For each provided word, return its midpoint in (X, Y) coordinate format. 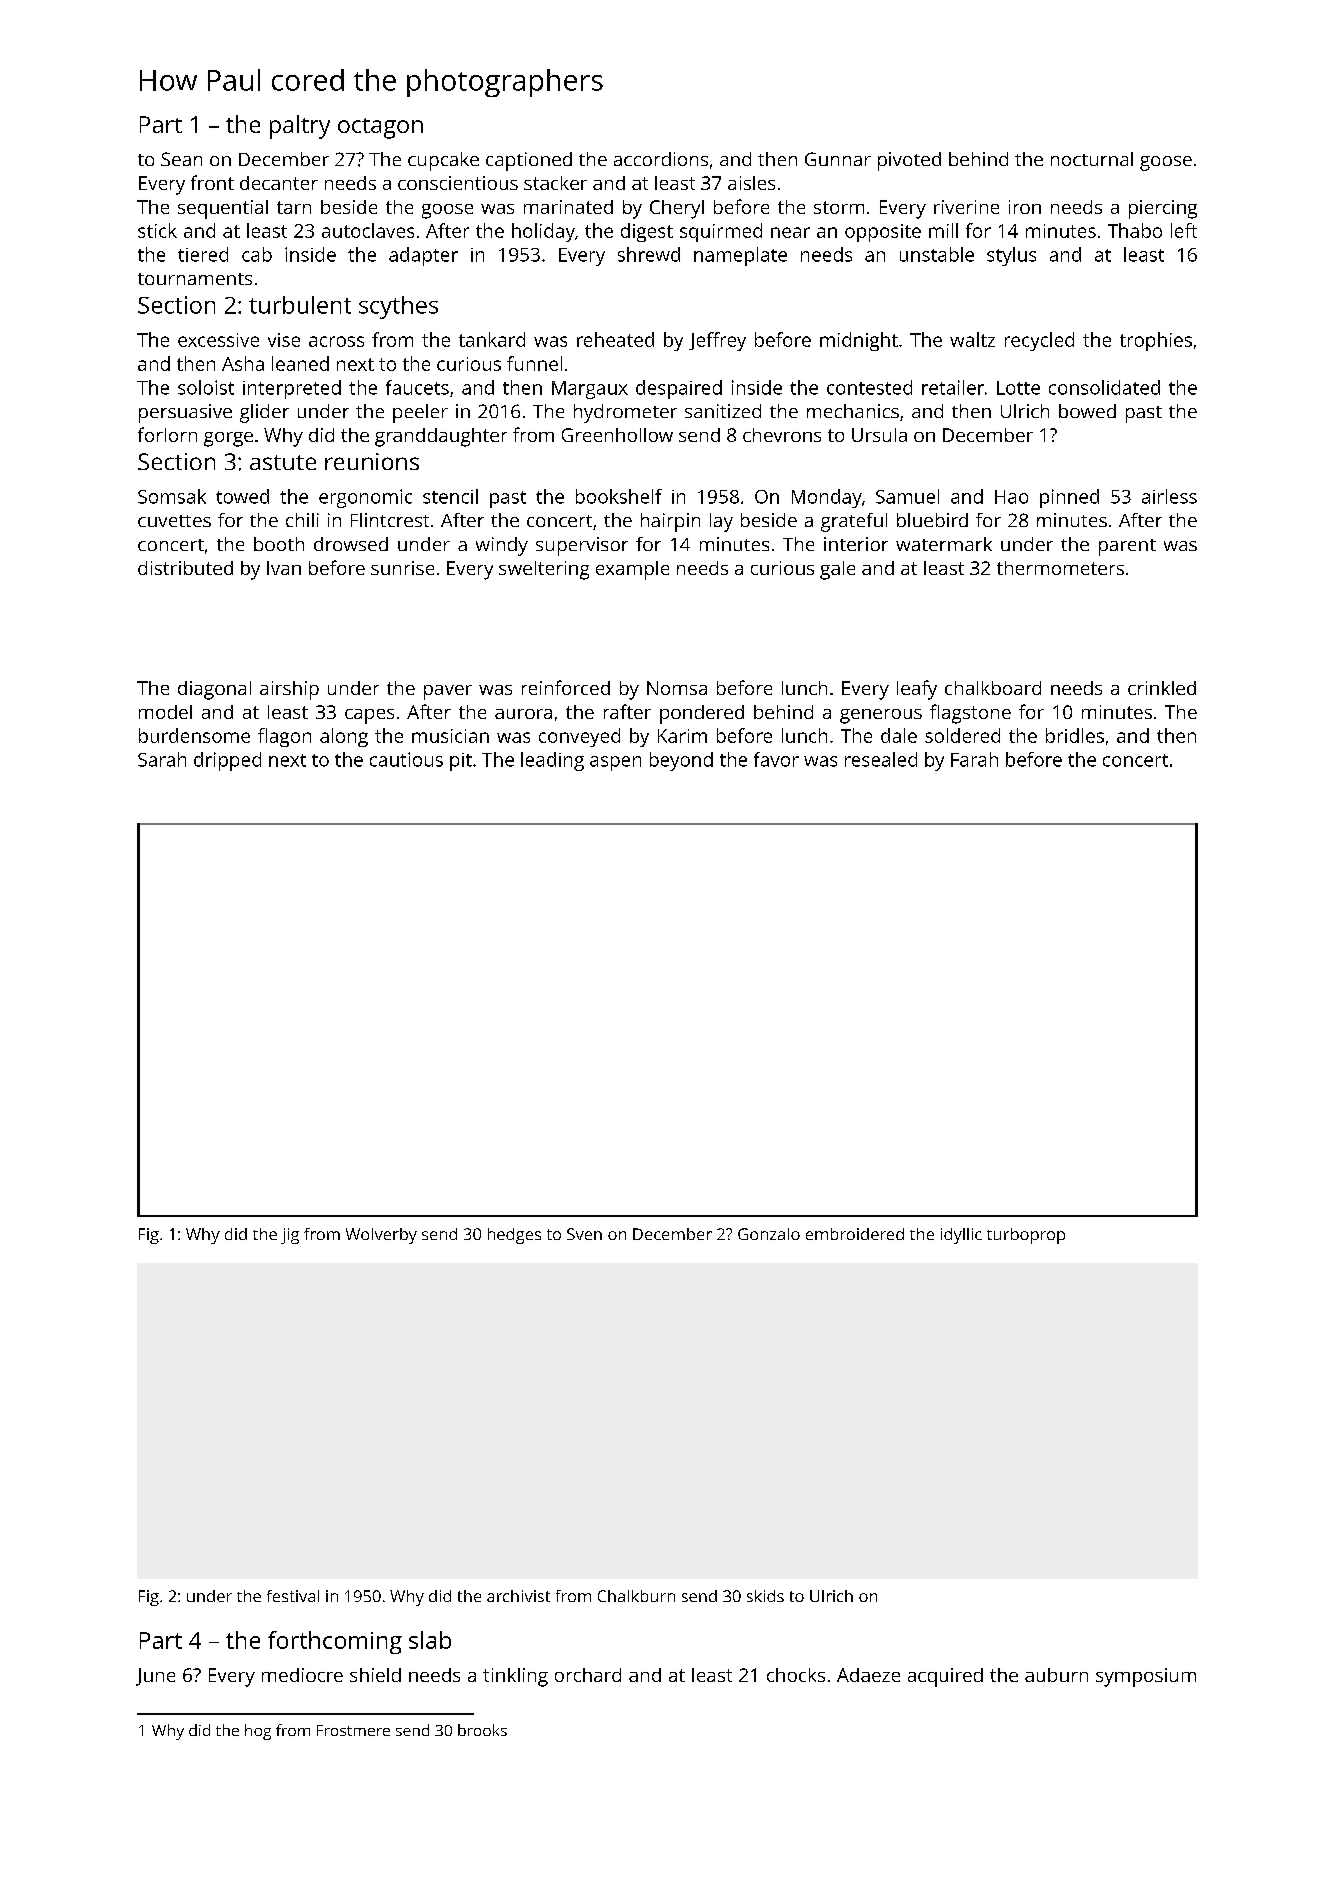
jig (290, 1236)
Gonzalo (769, 1234)
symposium (1146, 1677)
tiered (203, 254)
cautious (406, 759)
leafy (917, 690)
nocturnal (1092, 159)
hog (258, 1732)
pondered (702, 714)
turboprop (1026, 1236)
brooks (482, 1730)
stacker (555, 183)
